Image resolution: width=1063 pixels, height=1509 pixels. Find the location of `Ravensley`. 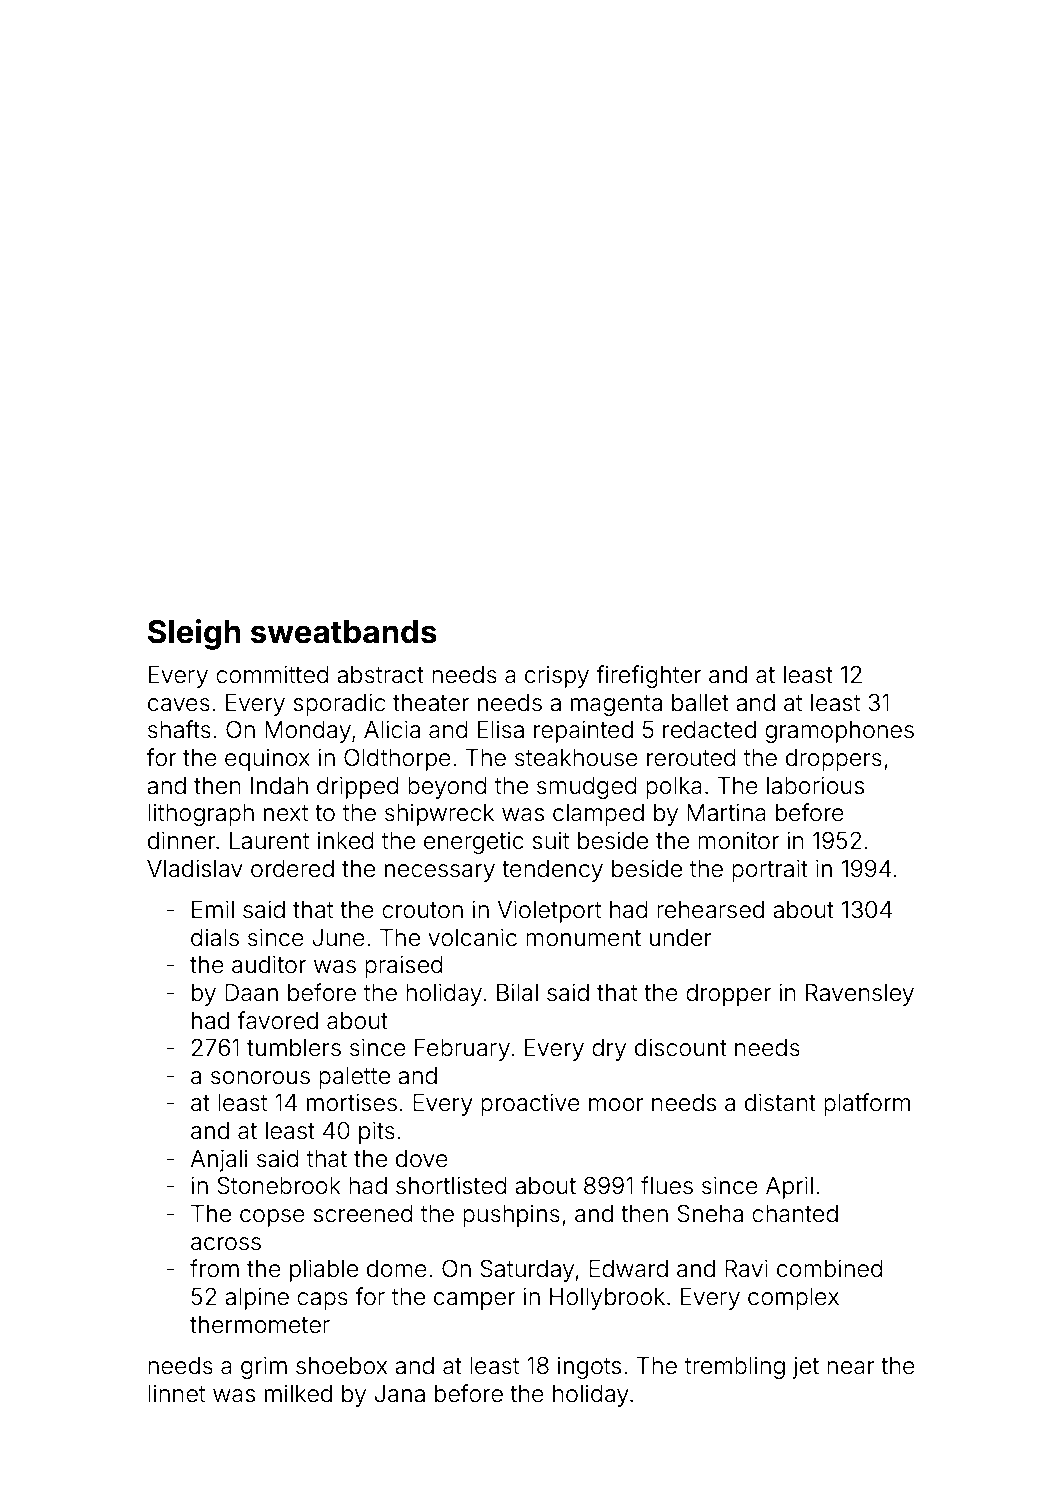

Ravensley is located at coordinates (860, 995).
